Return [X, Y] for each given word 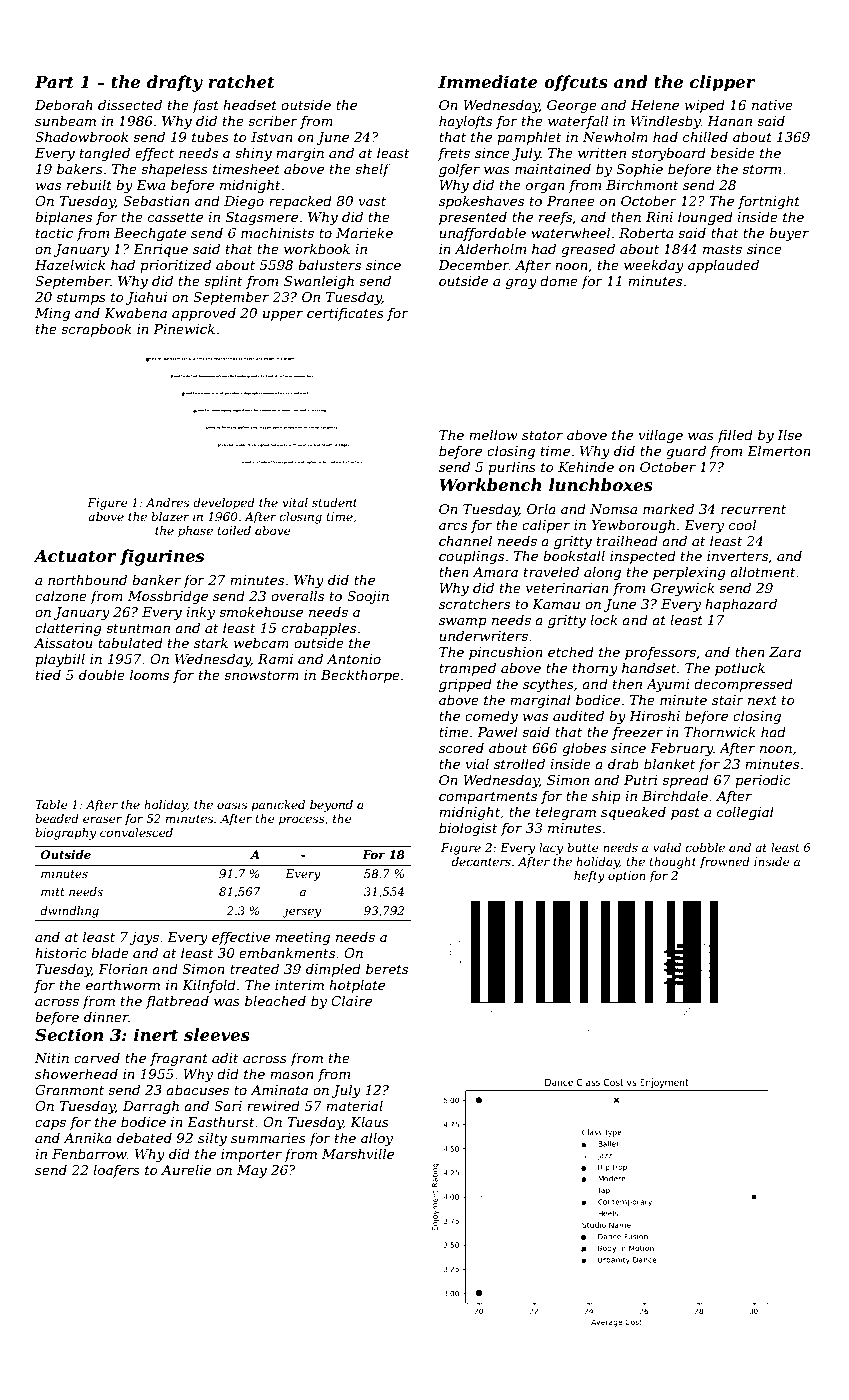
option [627, 877]
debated [144, 1137]
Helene [655, 104]
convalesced [136, 832]
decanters [481, 861]
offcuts [576, 83]
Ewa [150, 185]
